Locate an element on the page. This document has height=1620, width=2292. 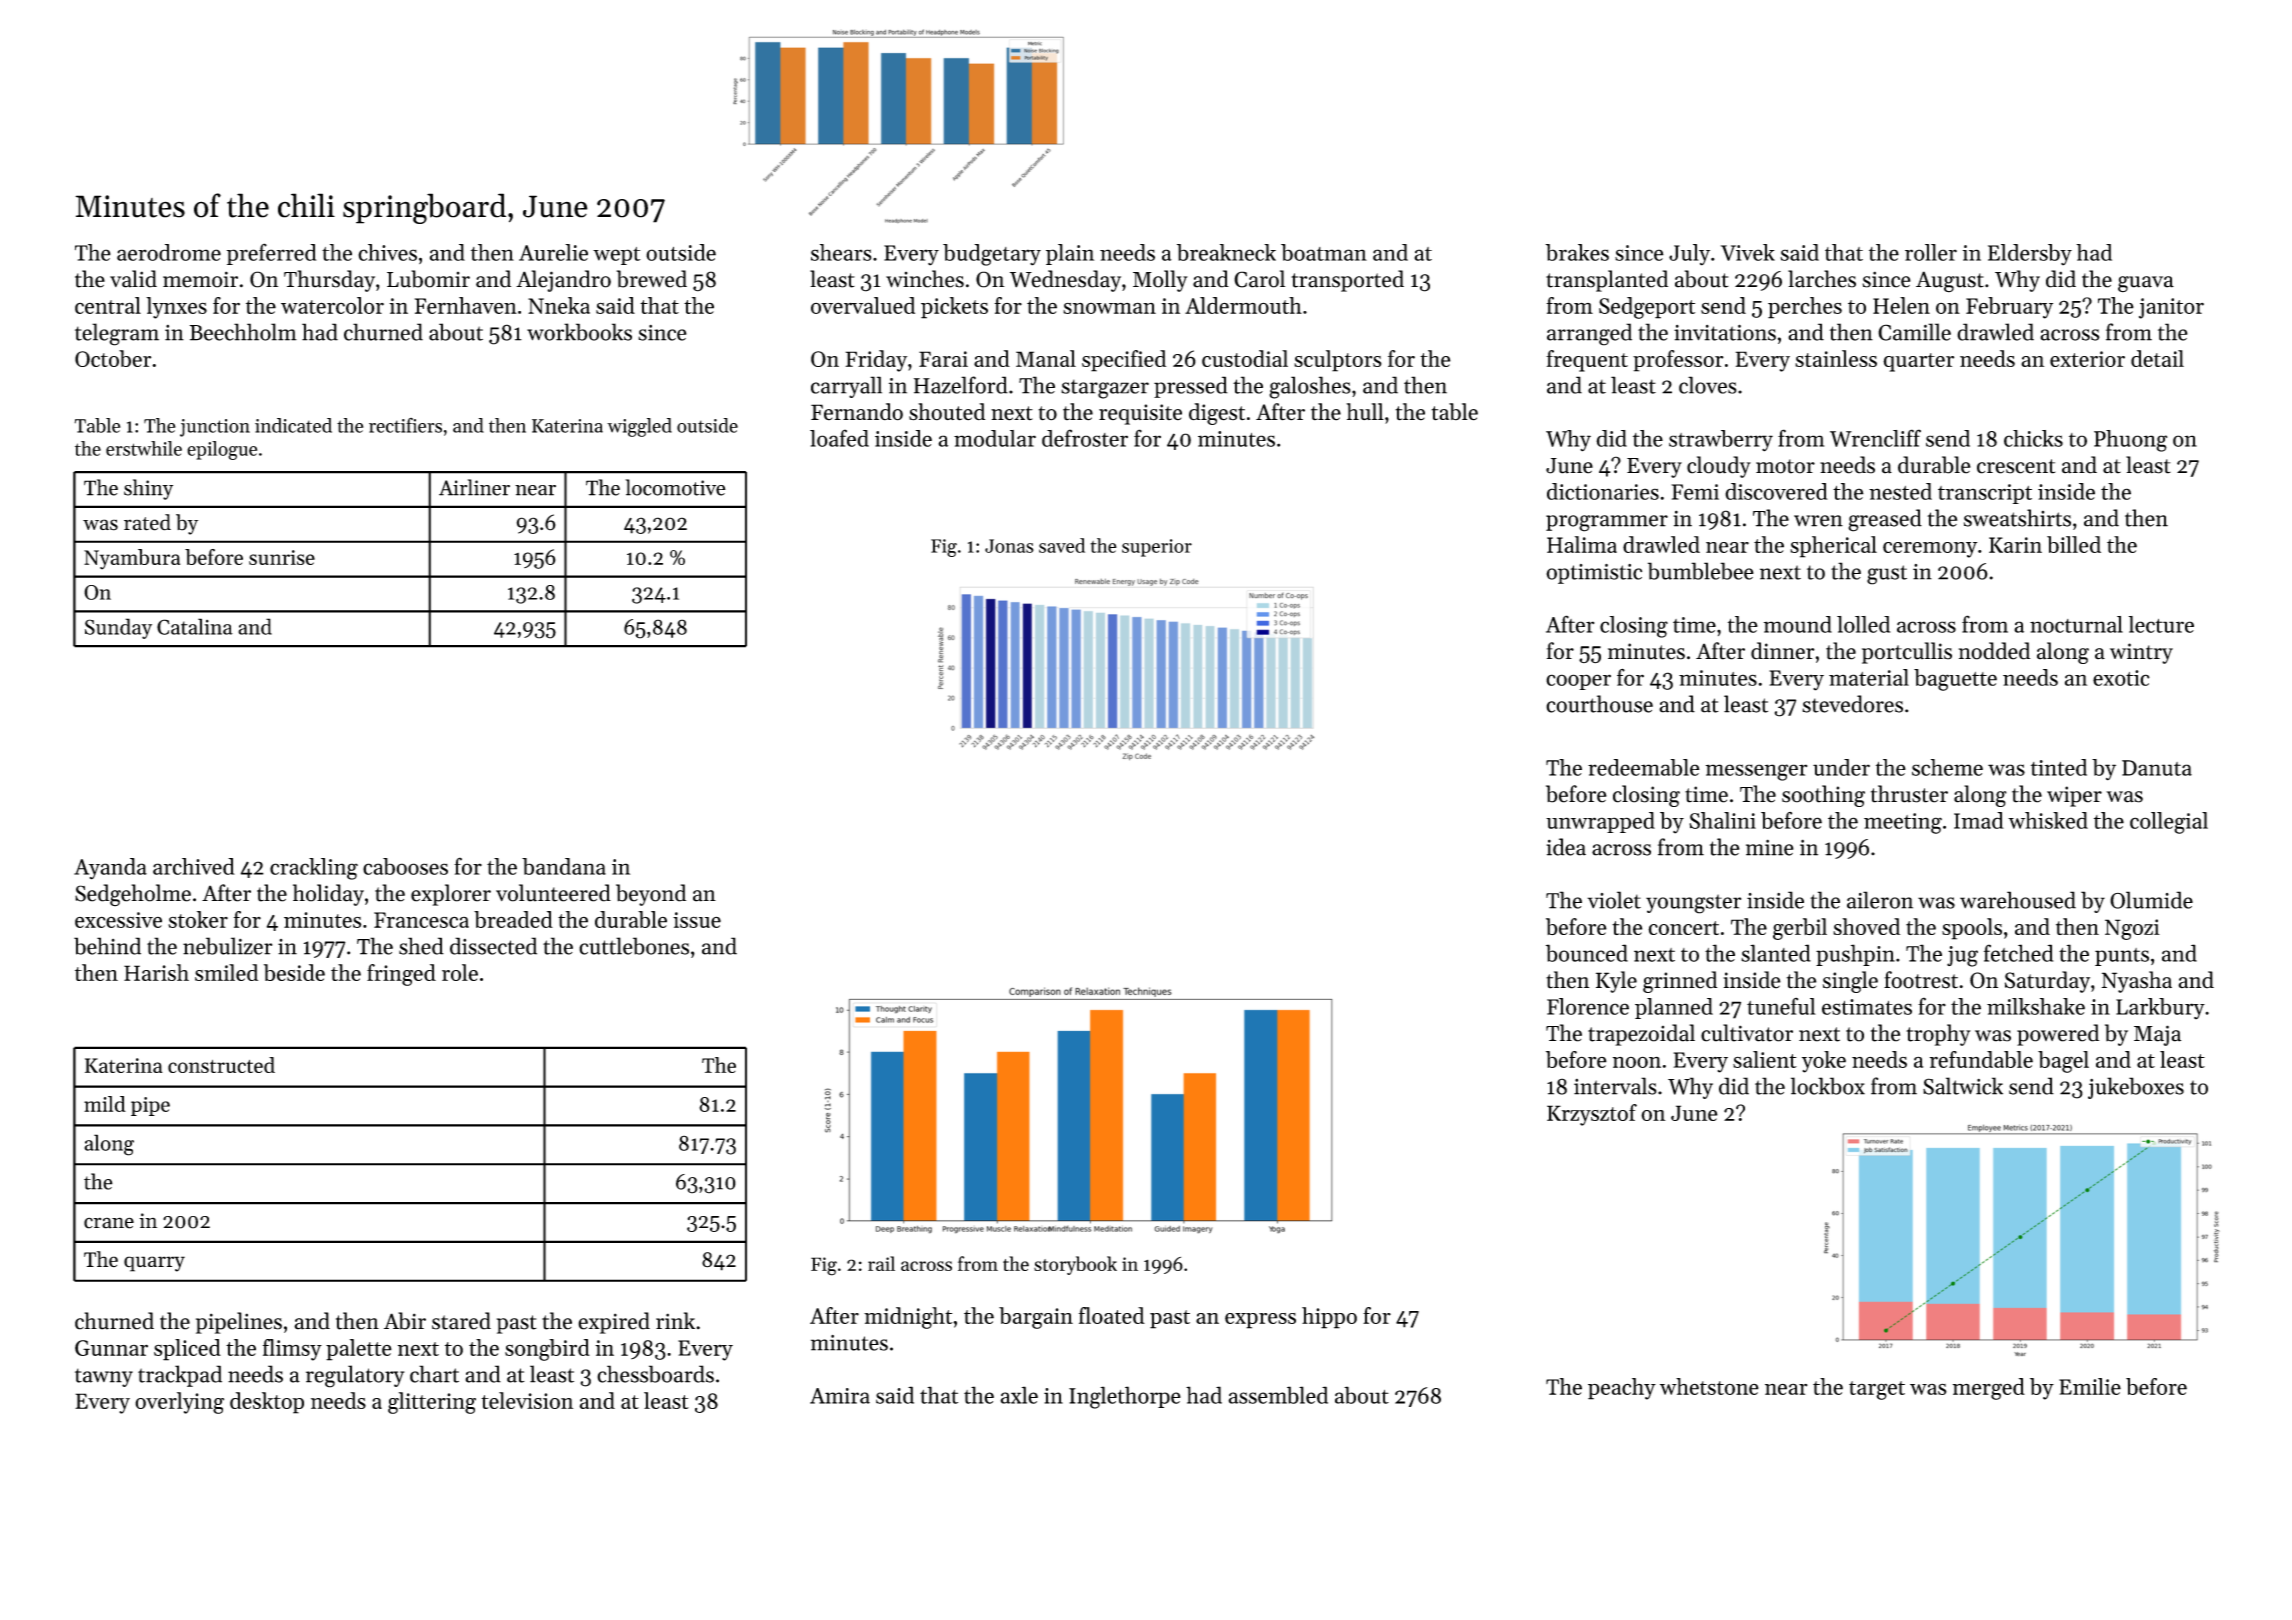
idea is located at coordinates (1566, 847).
